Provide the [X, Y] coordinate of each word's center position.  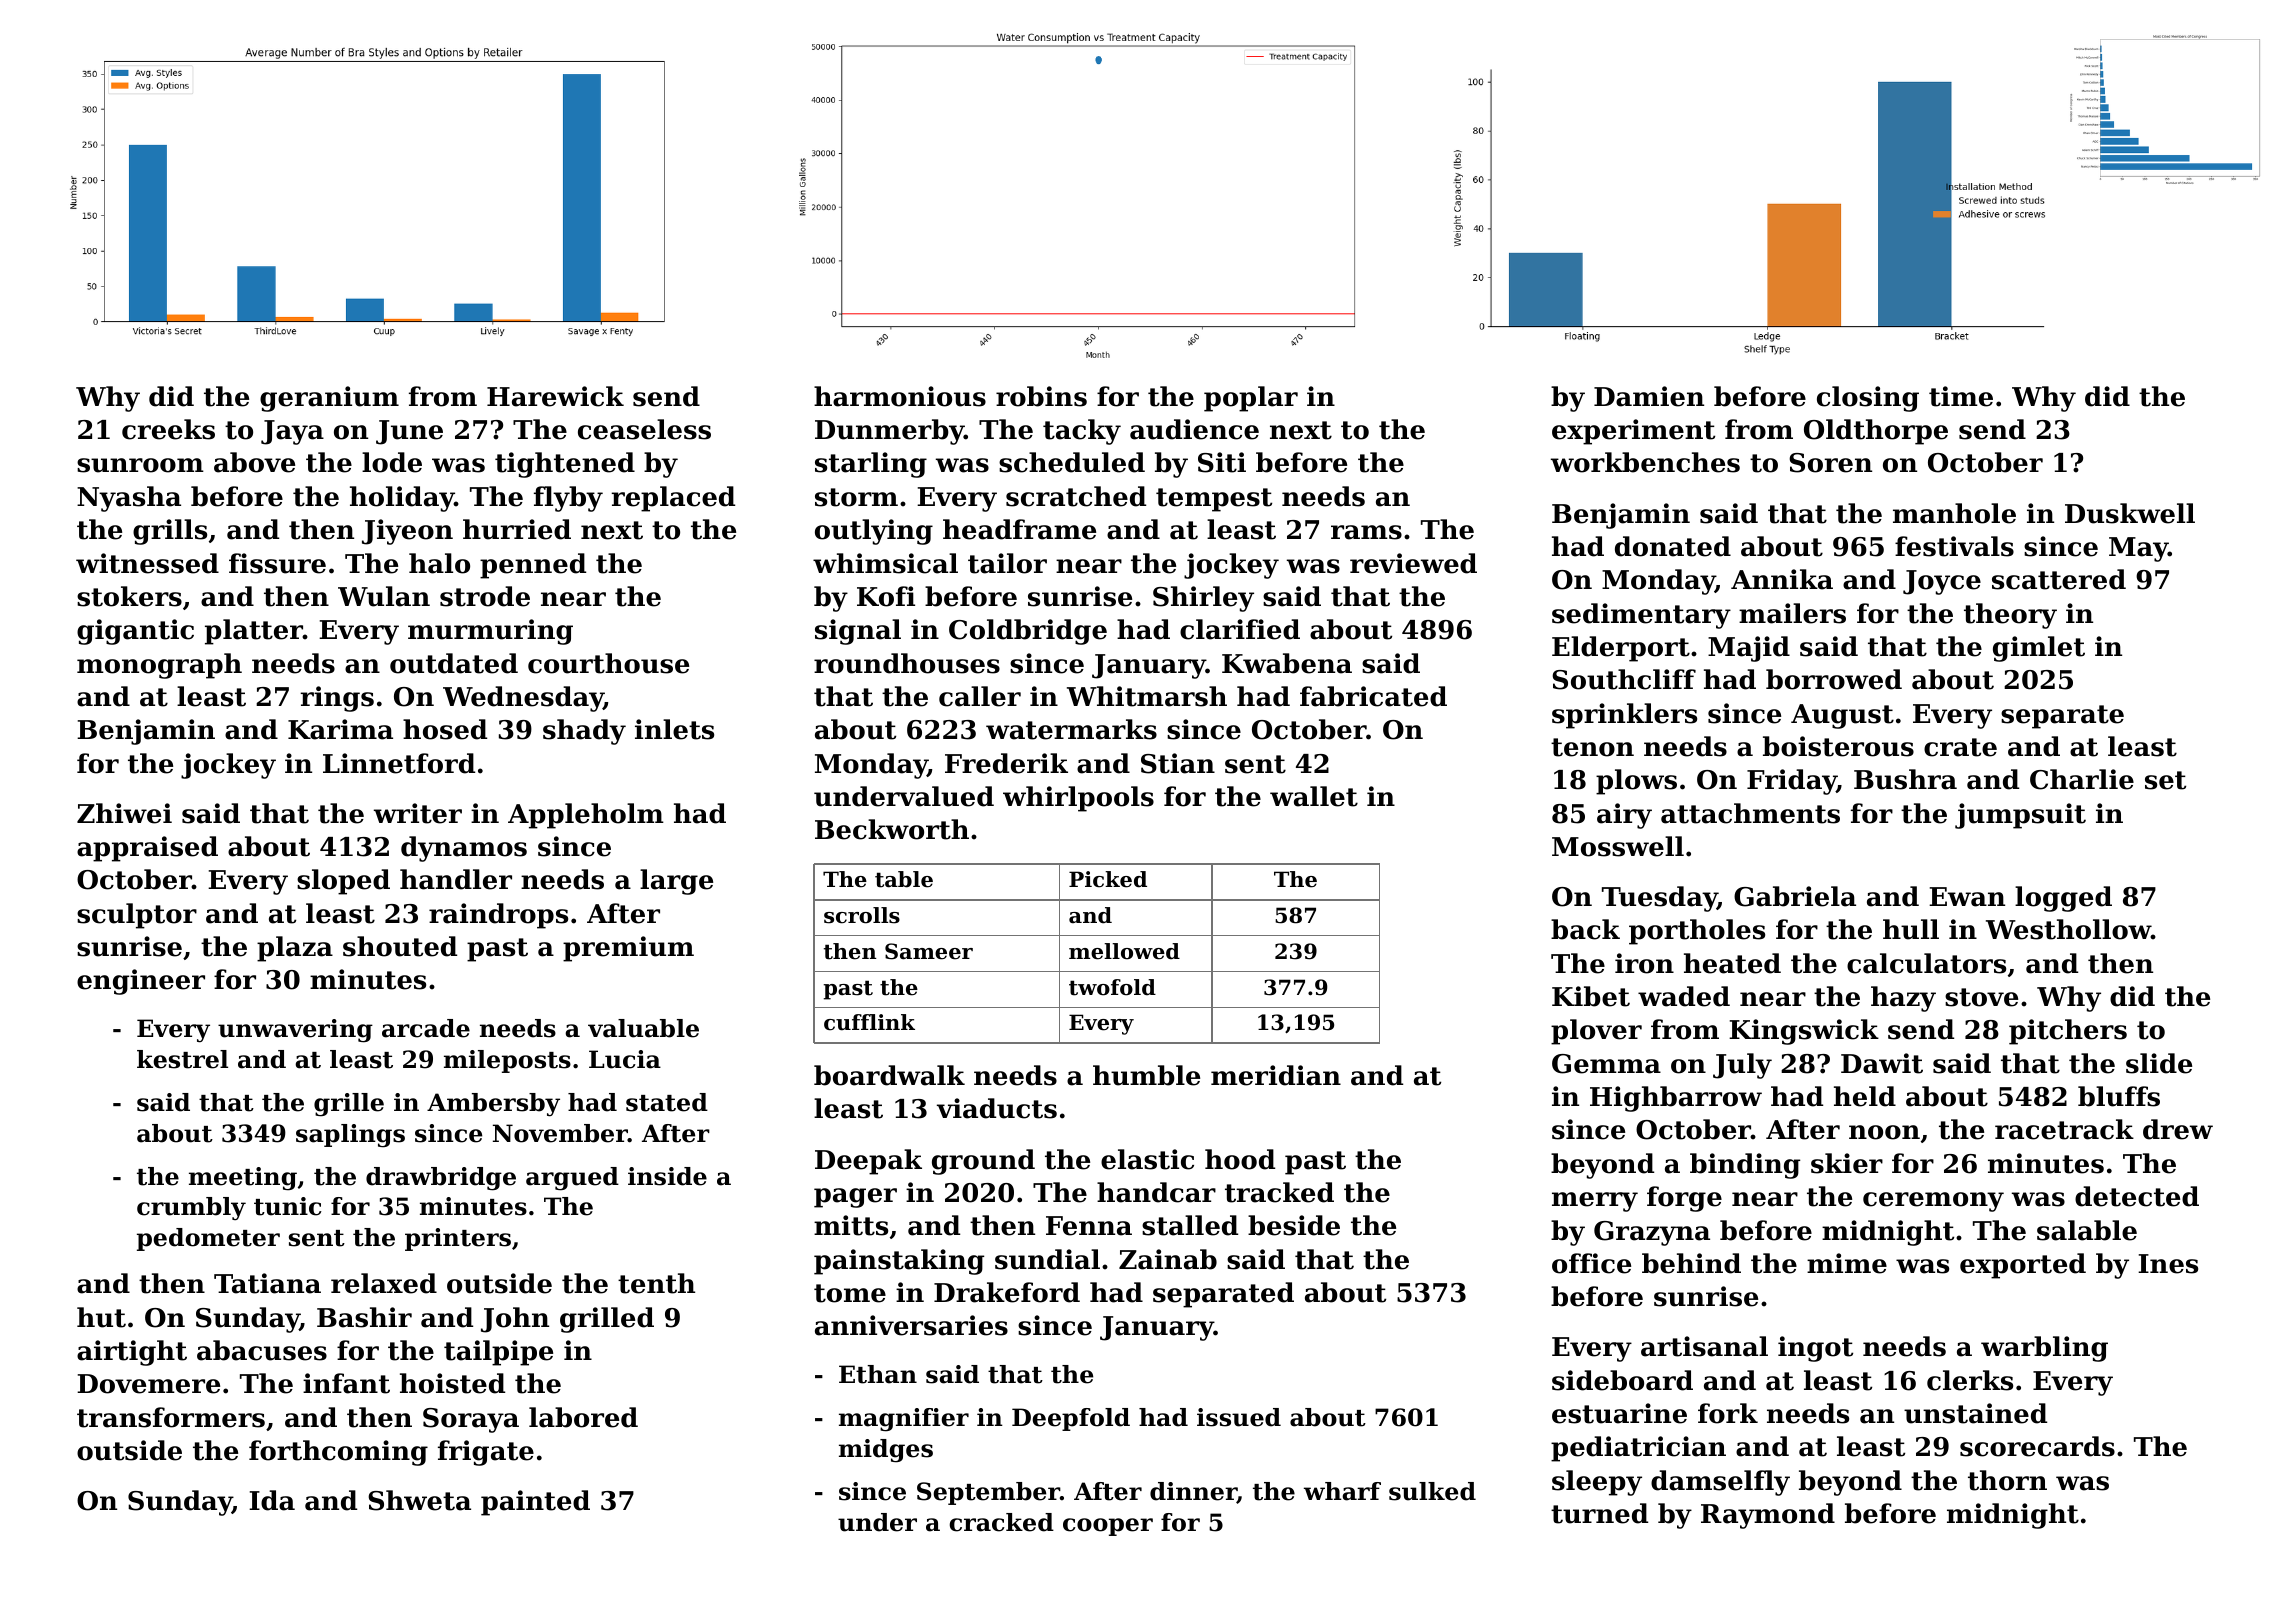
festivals [1954, 546]
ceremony [1933, 1202]
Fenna [1089, 1226]
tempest [1214, 500]
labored [583, 1417]
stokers [129, 596]
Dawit [1882, 1063]
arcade [426, 1028]
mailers [1792, 613]
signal [858, 632]
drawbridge [441, 1179]
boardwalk [889, 1075]
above [254, 462]
